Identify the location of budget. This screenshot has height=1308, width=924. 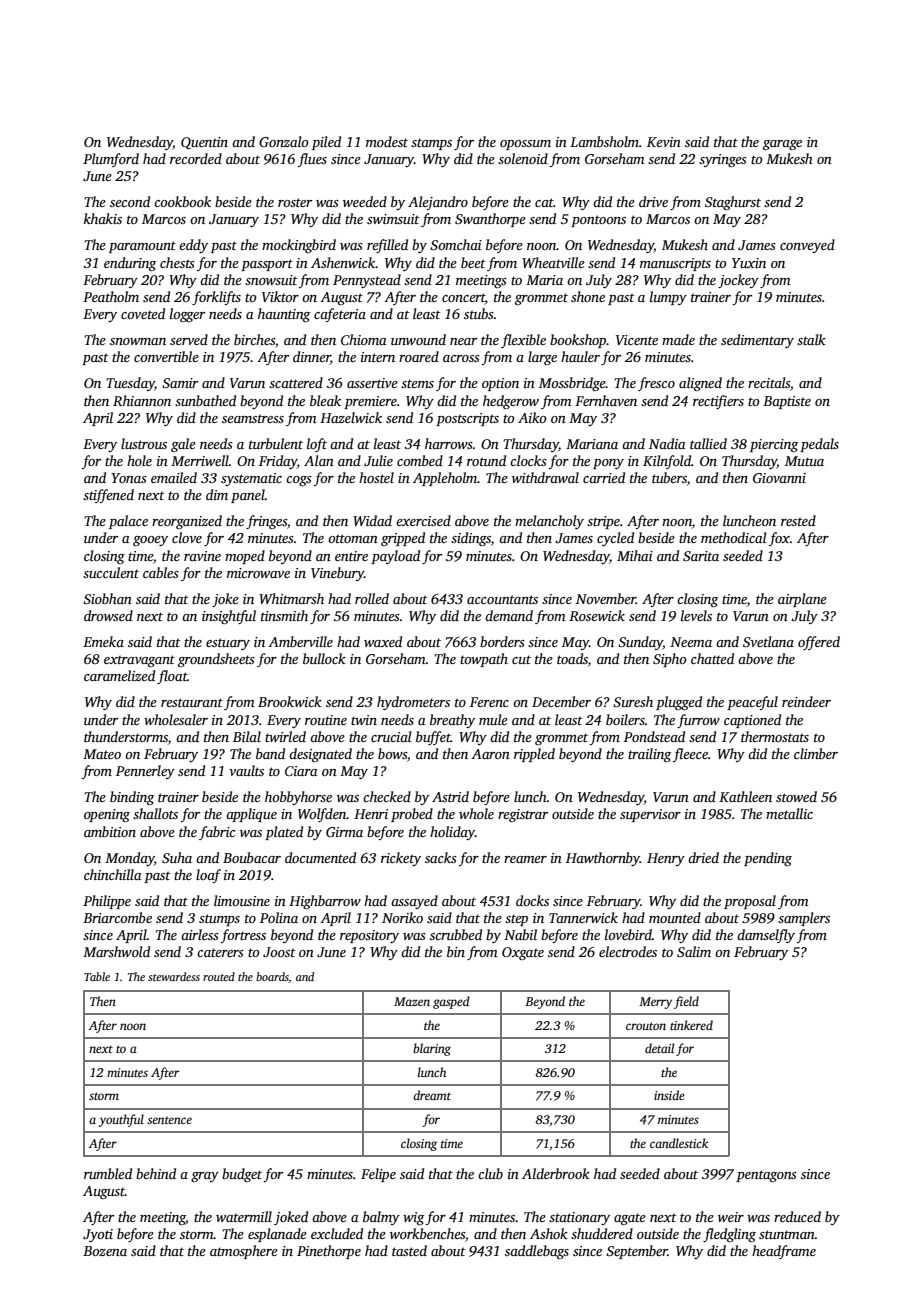
(242, 1175).
